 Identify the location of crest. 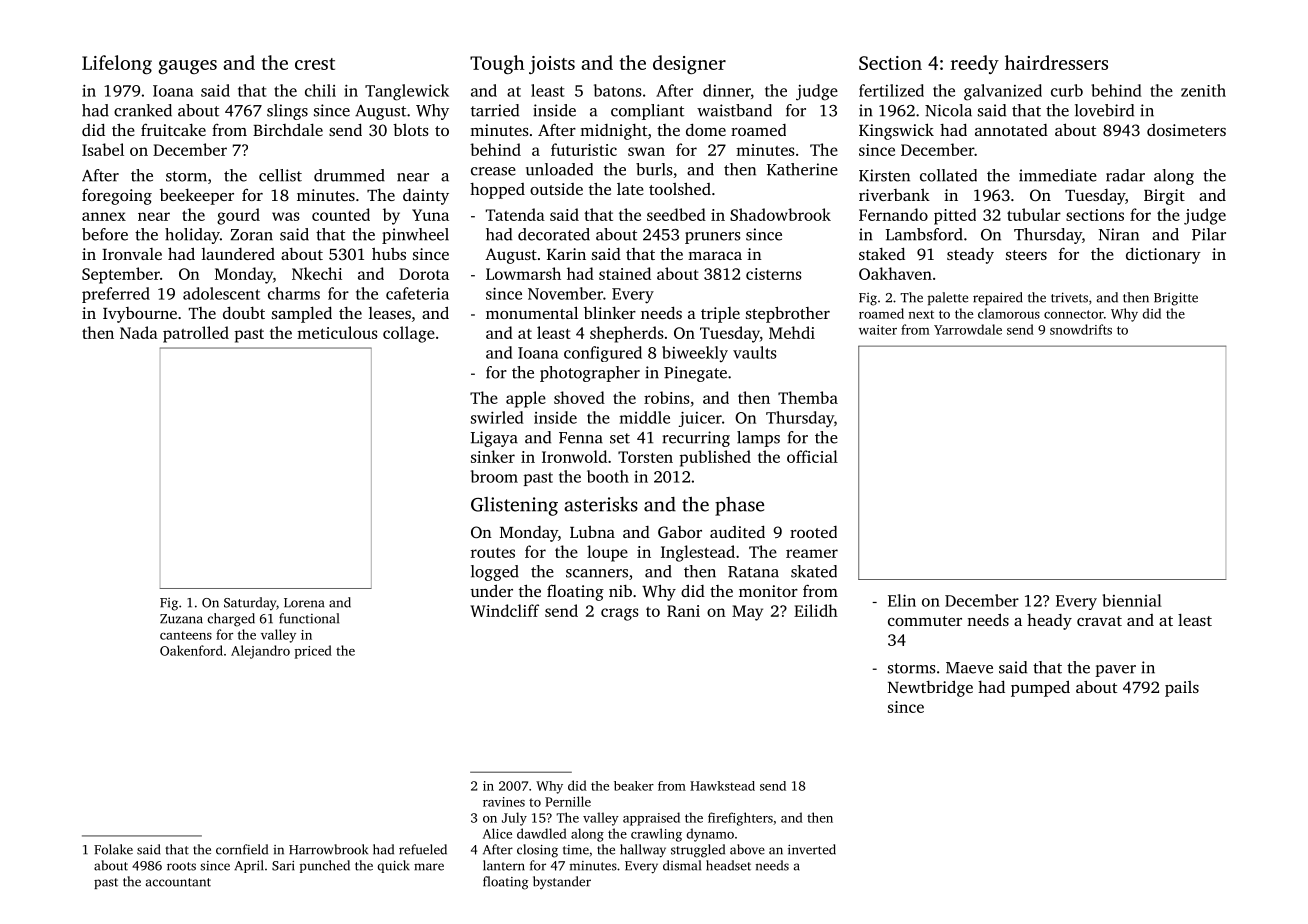
(315, 64).
